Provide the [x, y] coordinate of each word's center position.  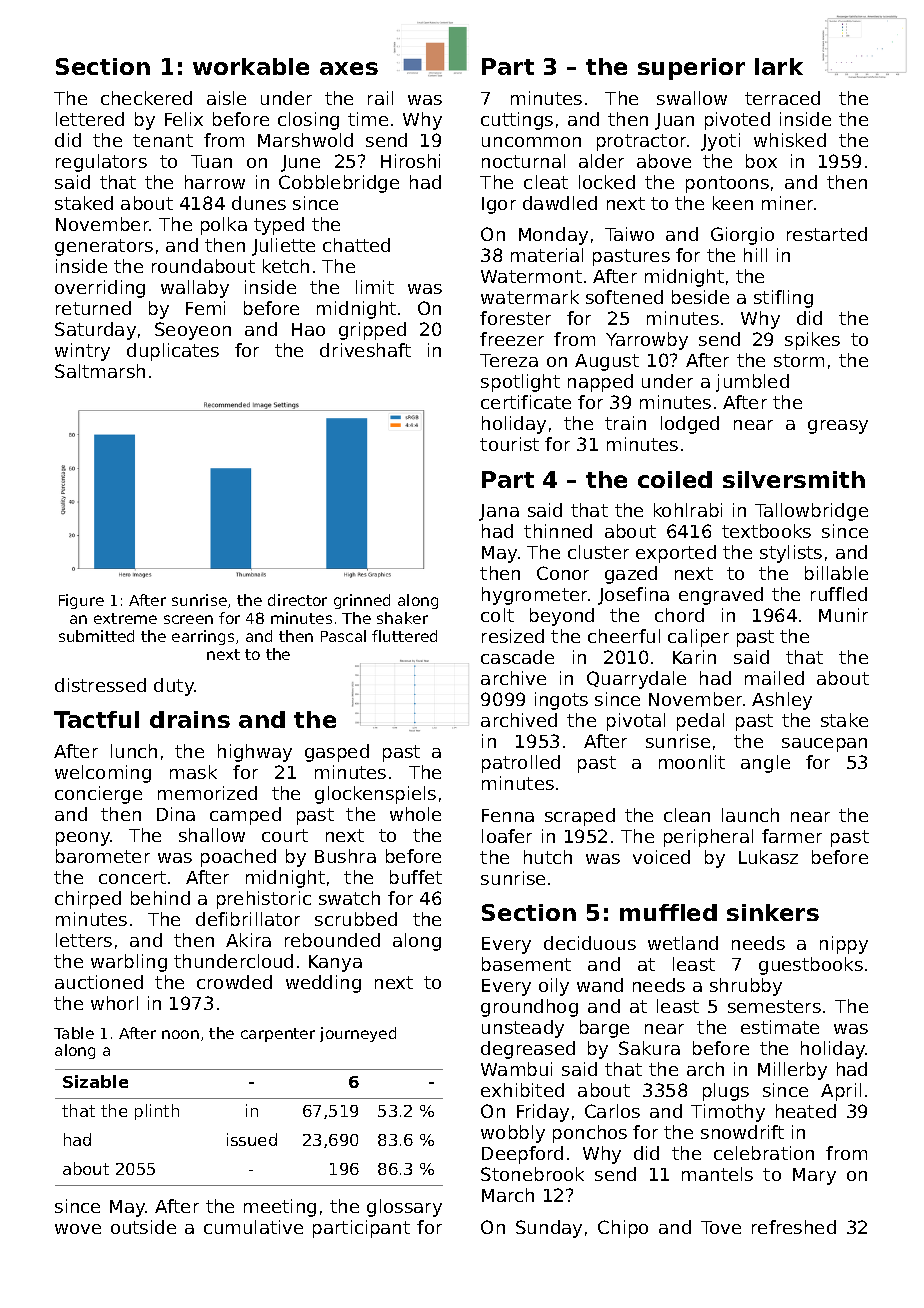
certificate [526, 402]
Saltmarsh [100, 371]
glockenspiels [375, 795]
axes [349, 68]
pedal [700, 722]
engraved [721, 596]
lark [779, 66]
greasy [838, 427]
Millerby [792, 1071]
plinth [157, 1112]
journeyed [358, 1034]
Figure [81, 601]
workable [251, 66]
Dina [176, 814]
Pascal [343, 636]
